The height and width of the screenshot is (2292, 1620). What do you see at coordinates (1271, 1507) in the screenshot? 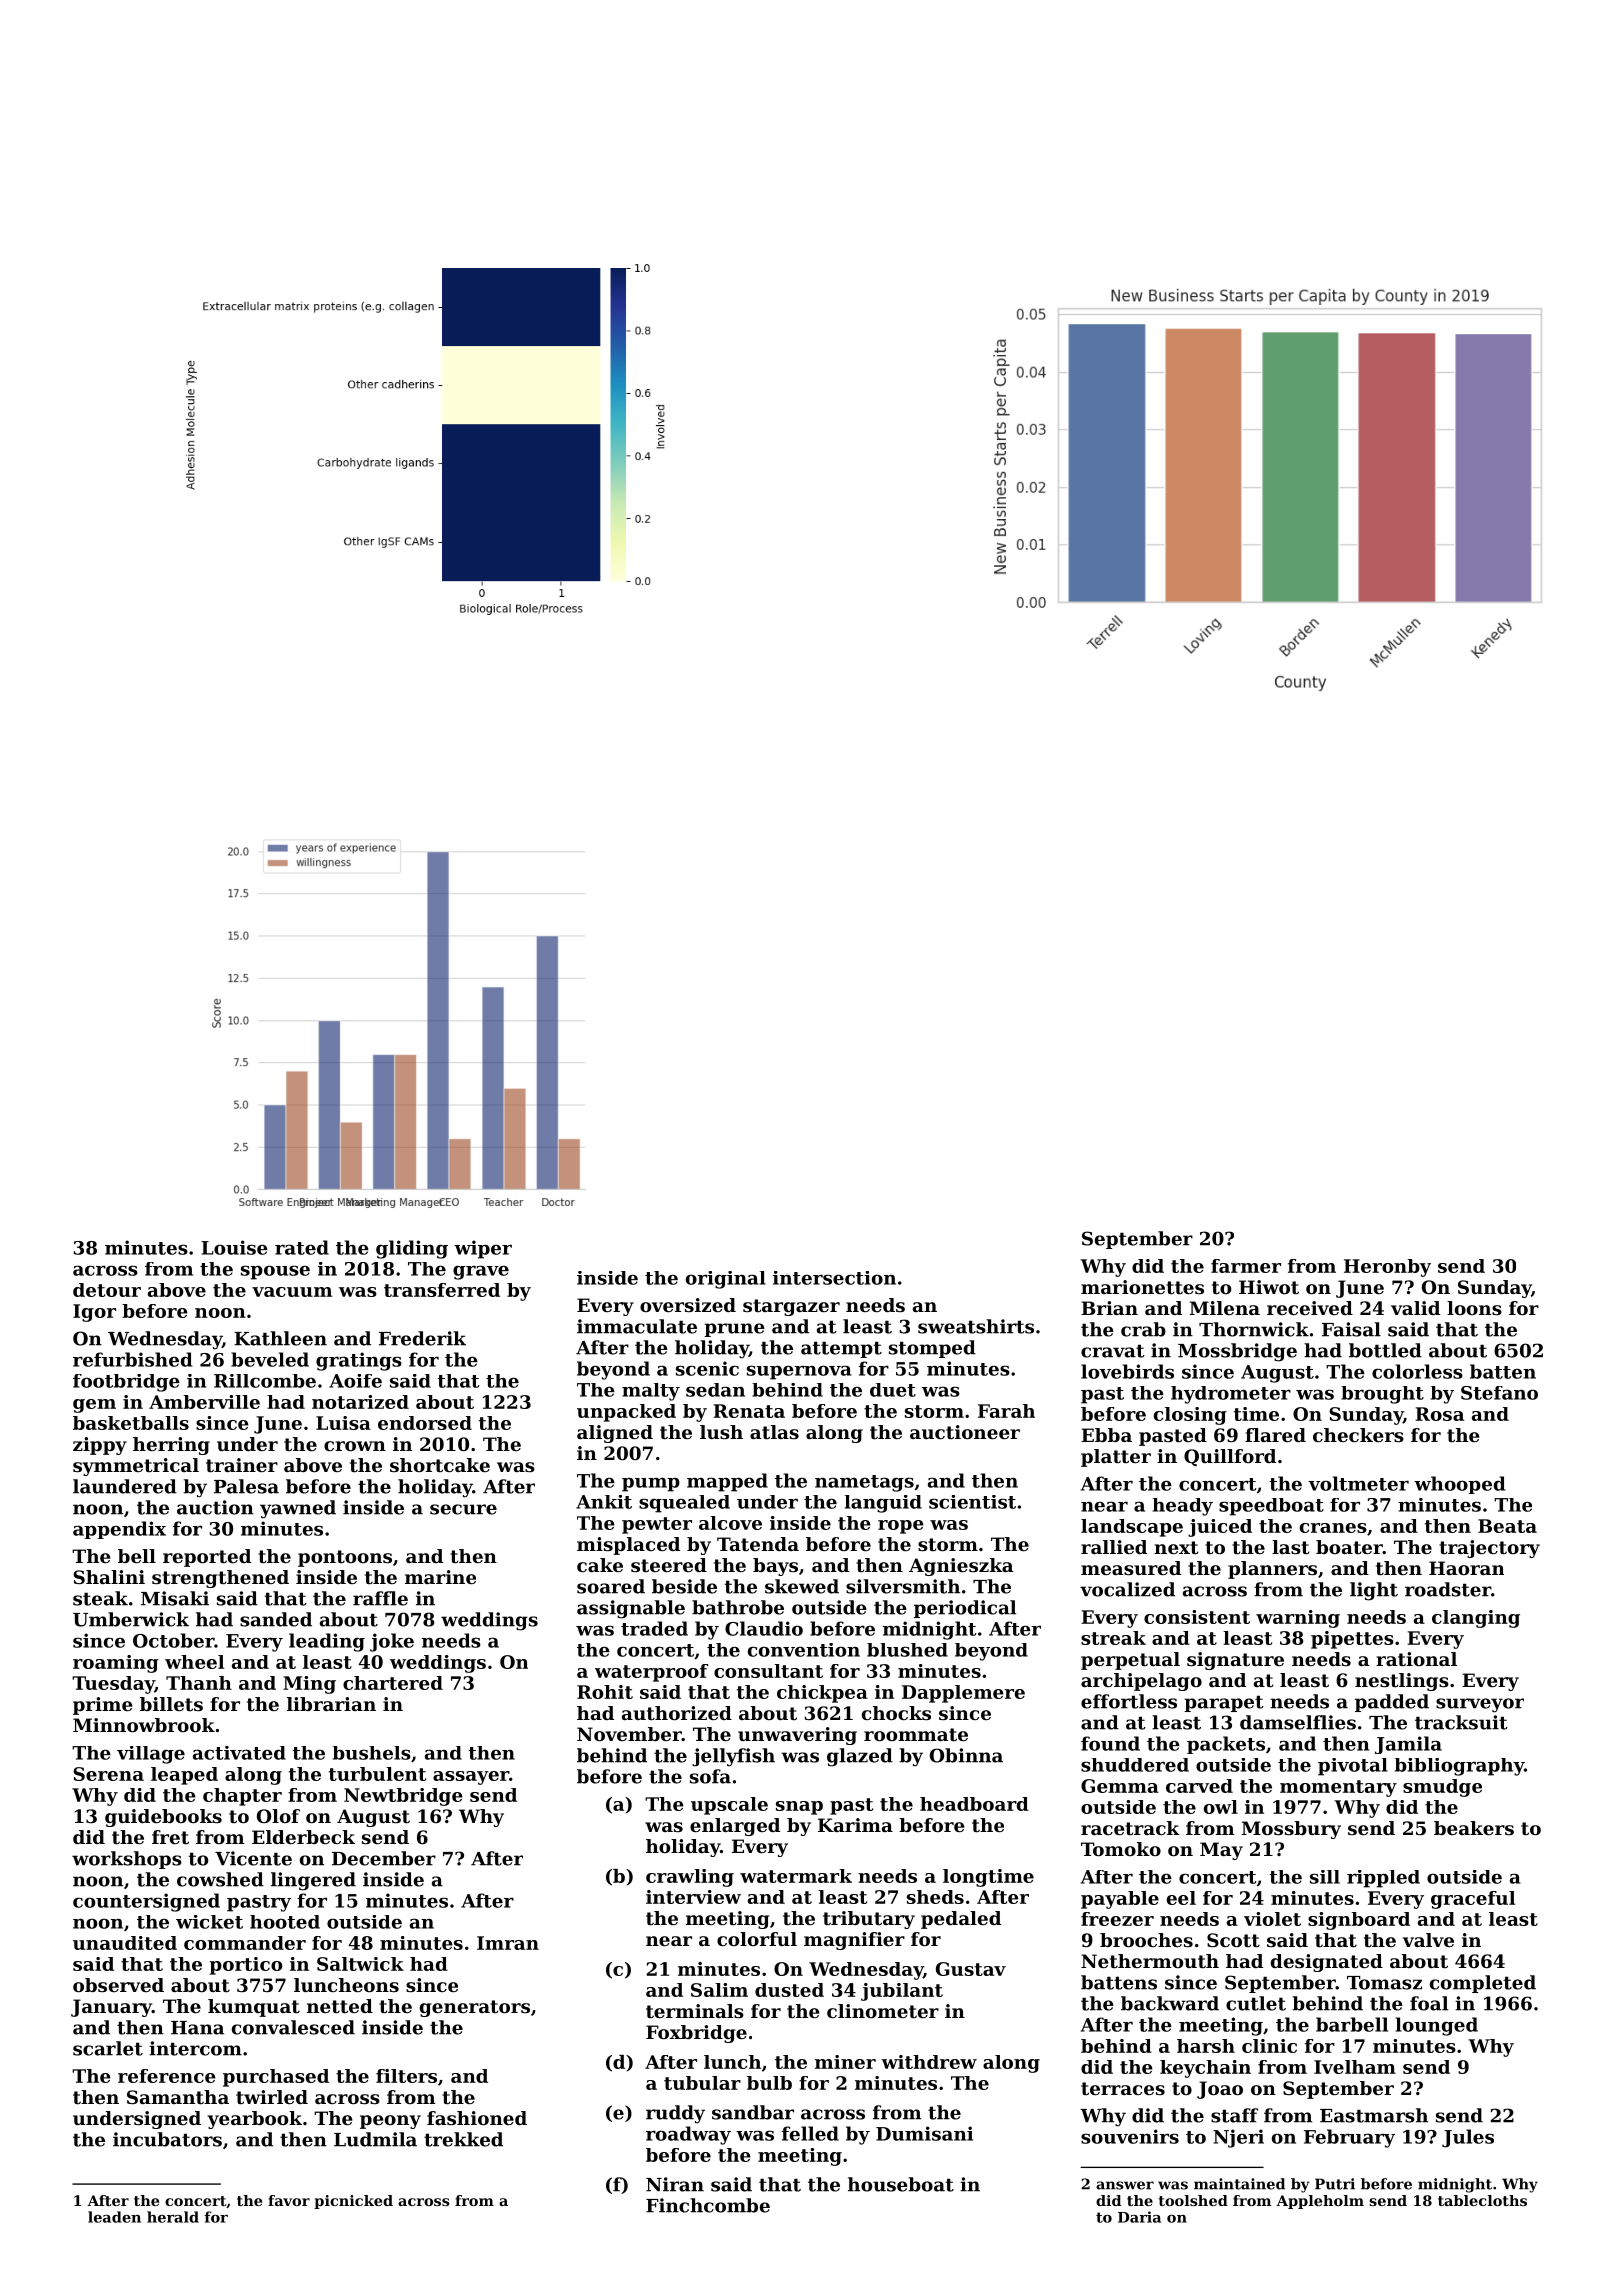
I see `speedboat` at bounding box center [1271, 1507].
